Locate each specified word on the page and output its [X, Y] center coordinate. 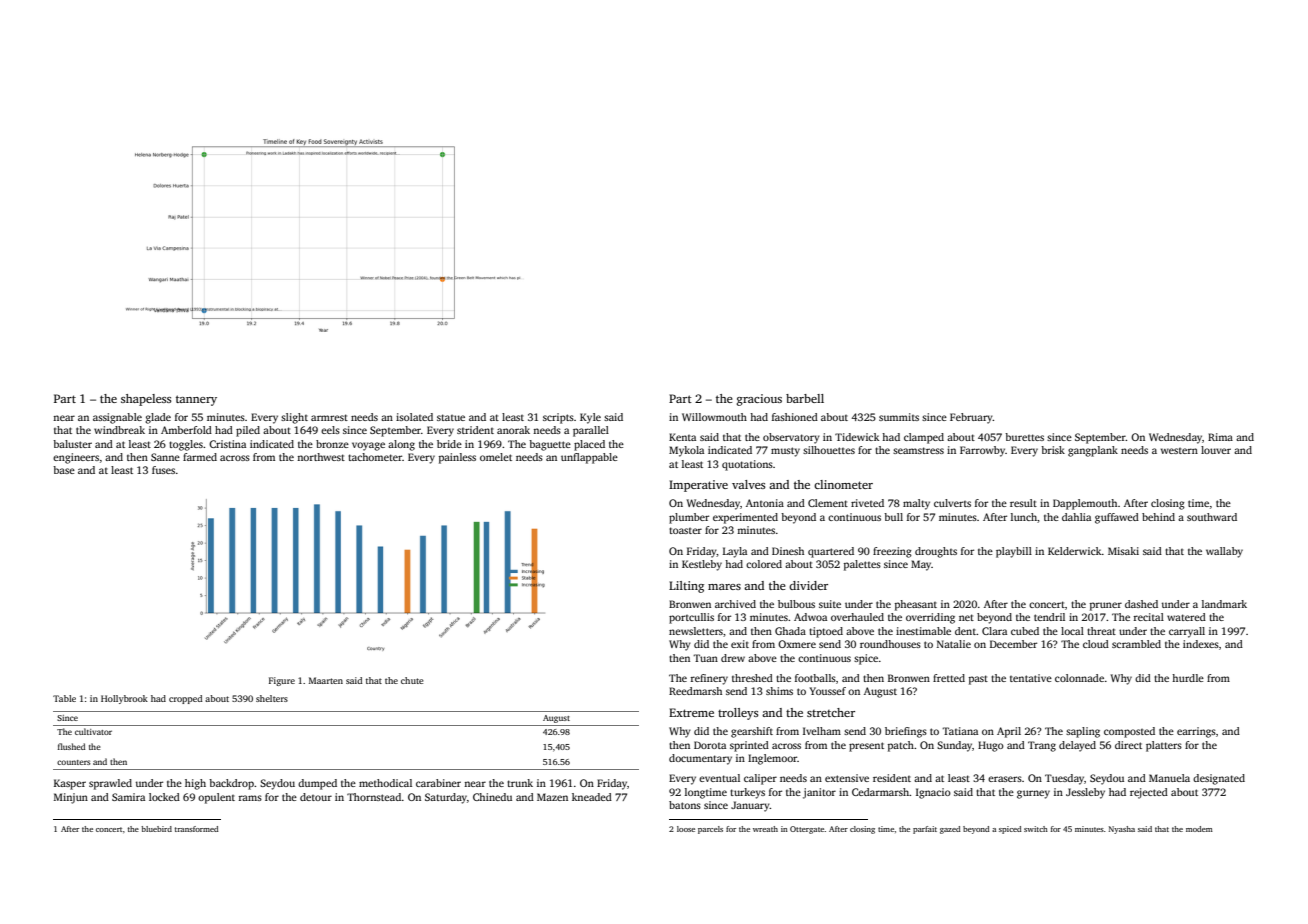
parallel [591, 431]
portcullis [691, 618]
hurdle [1188, 678]
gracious [759, 400]
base [64, 470]
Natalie [954, 644]
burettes [1024, 437]
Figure [282, 681]
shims [779, 691]
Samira [128, 797]
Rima [1220, 437]
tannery [196, 400]
